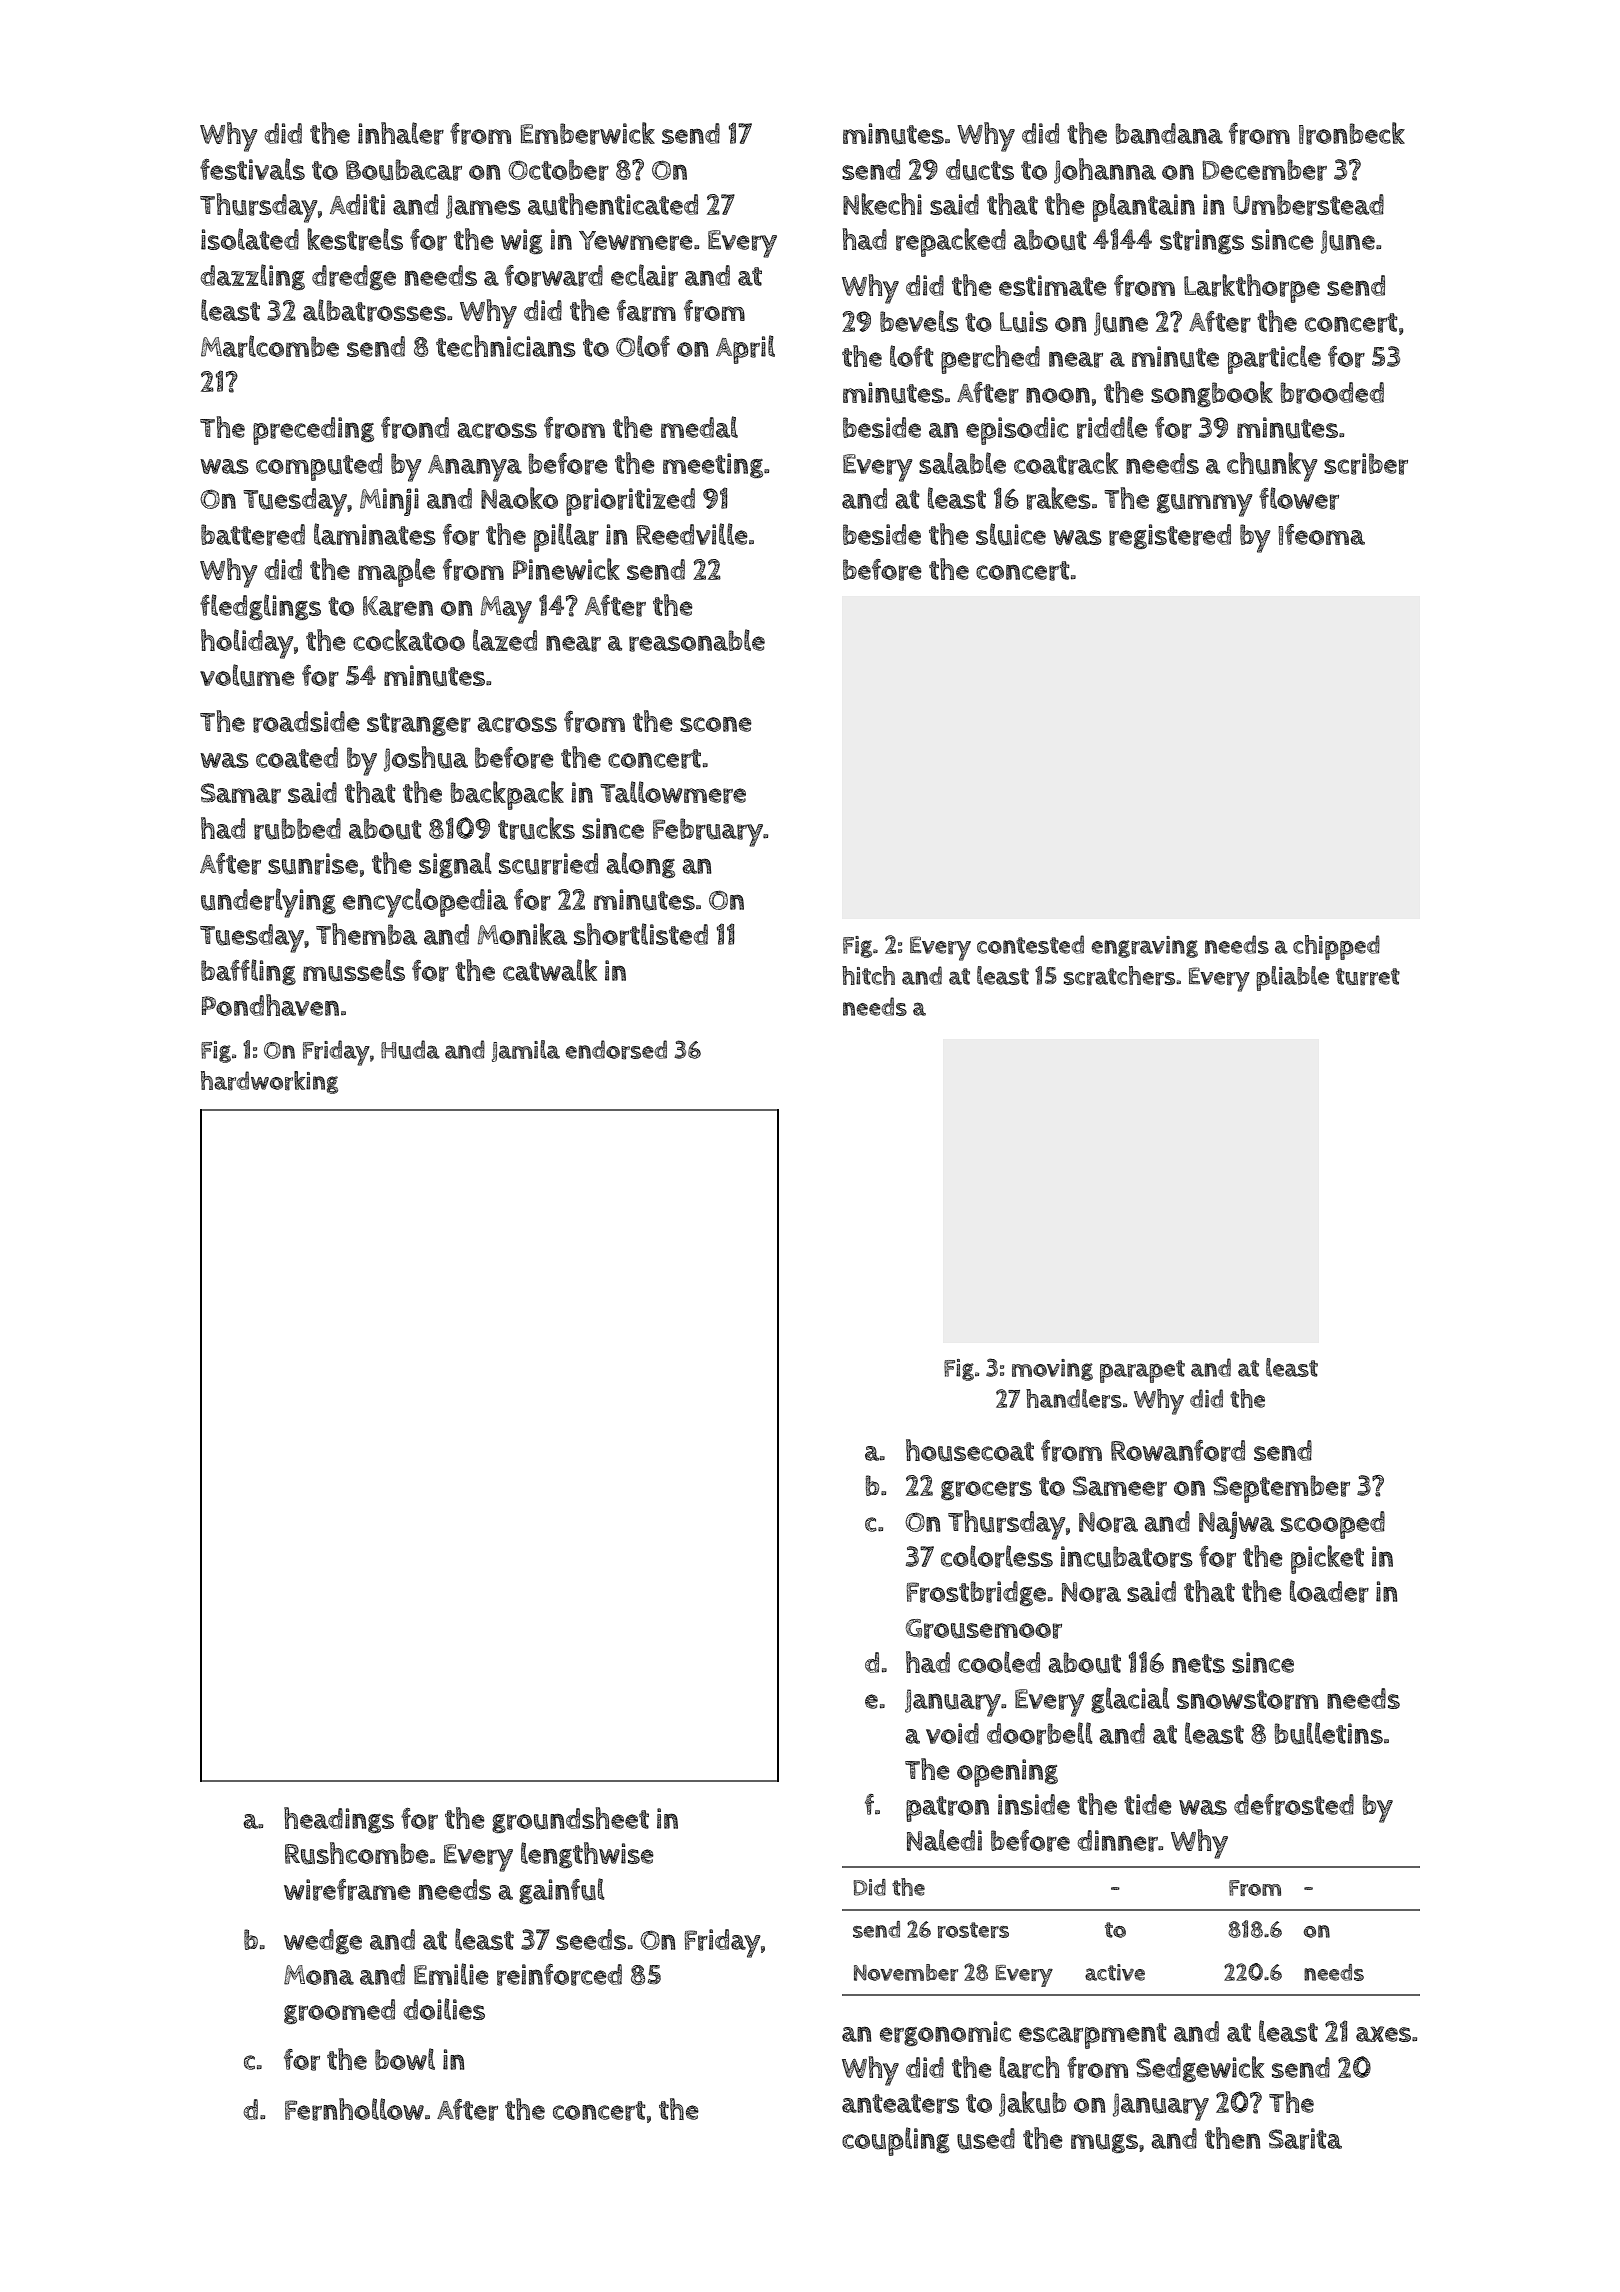  What do you see at coordinates (1052, 1370) in the document?
I see `moving` at bounding box center [1052, 1370].
